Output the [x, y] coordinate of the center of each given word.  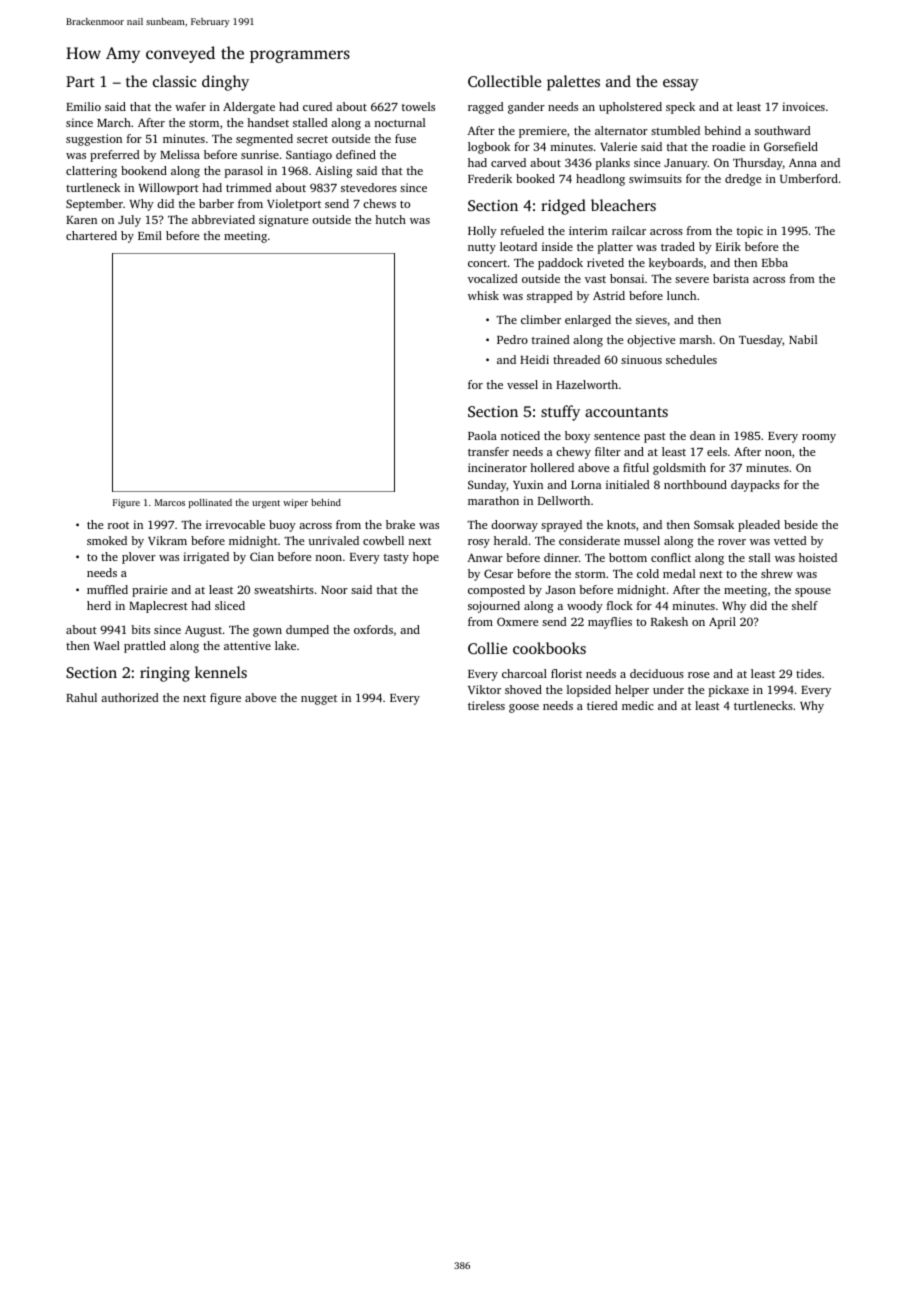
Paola [482, 435]
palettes [573, 83]
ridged [563, 207]
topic [750, 232]
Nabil [803, 339]
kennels [221, 672]
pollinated [210, 503]
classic [174, 81]
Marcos [170, 502]
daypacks [755, 486]
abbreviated [223, 219]
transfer [488, 451]
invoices [803, 106]
